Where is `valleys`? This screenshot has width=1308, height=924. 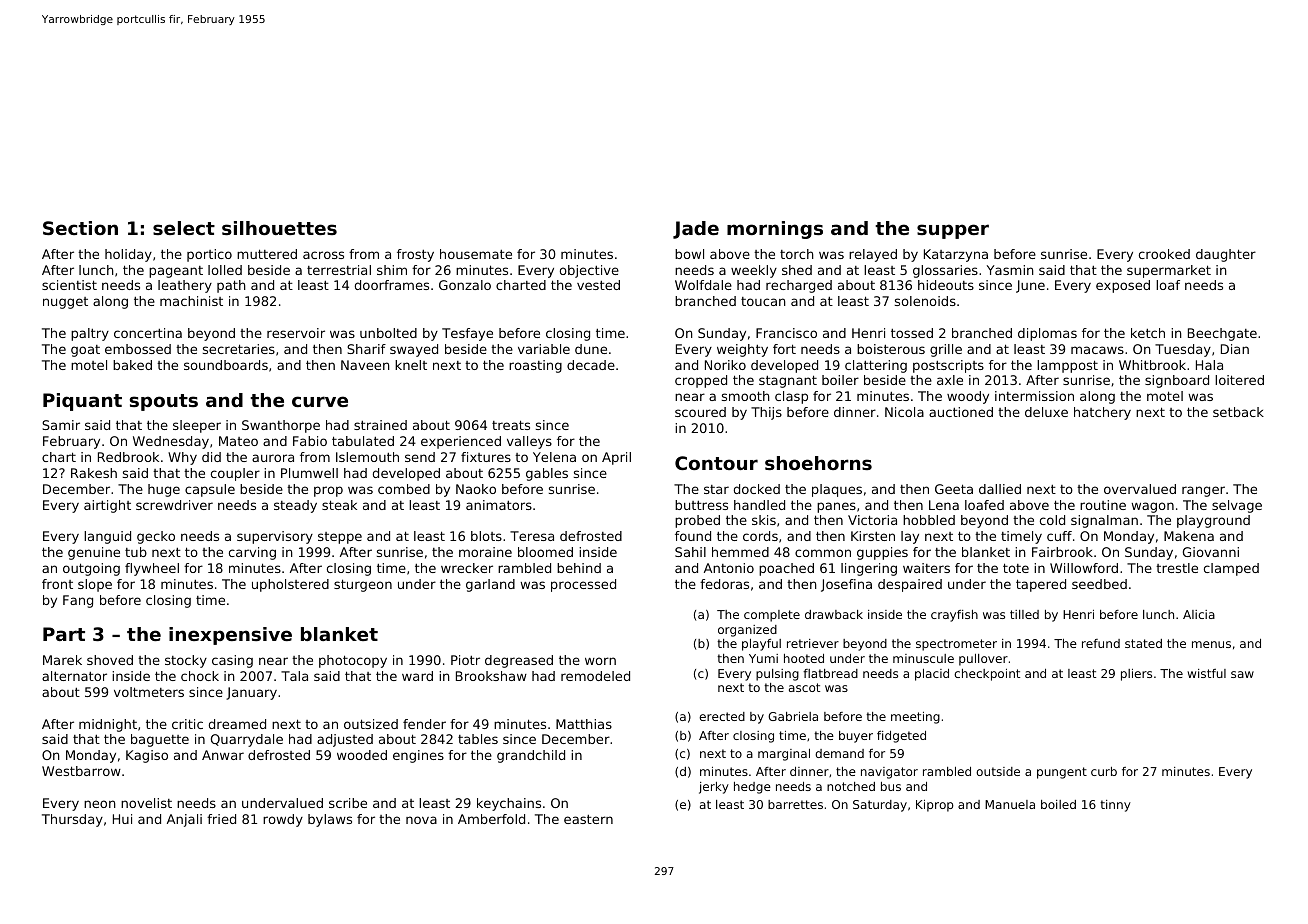
valleys is located at coordinates (529, 442).
